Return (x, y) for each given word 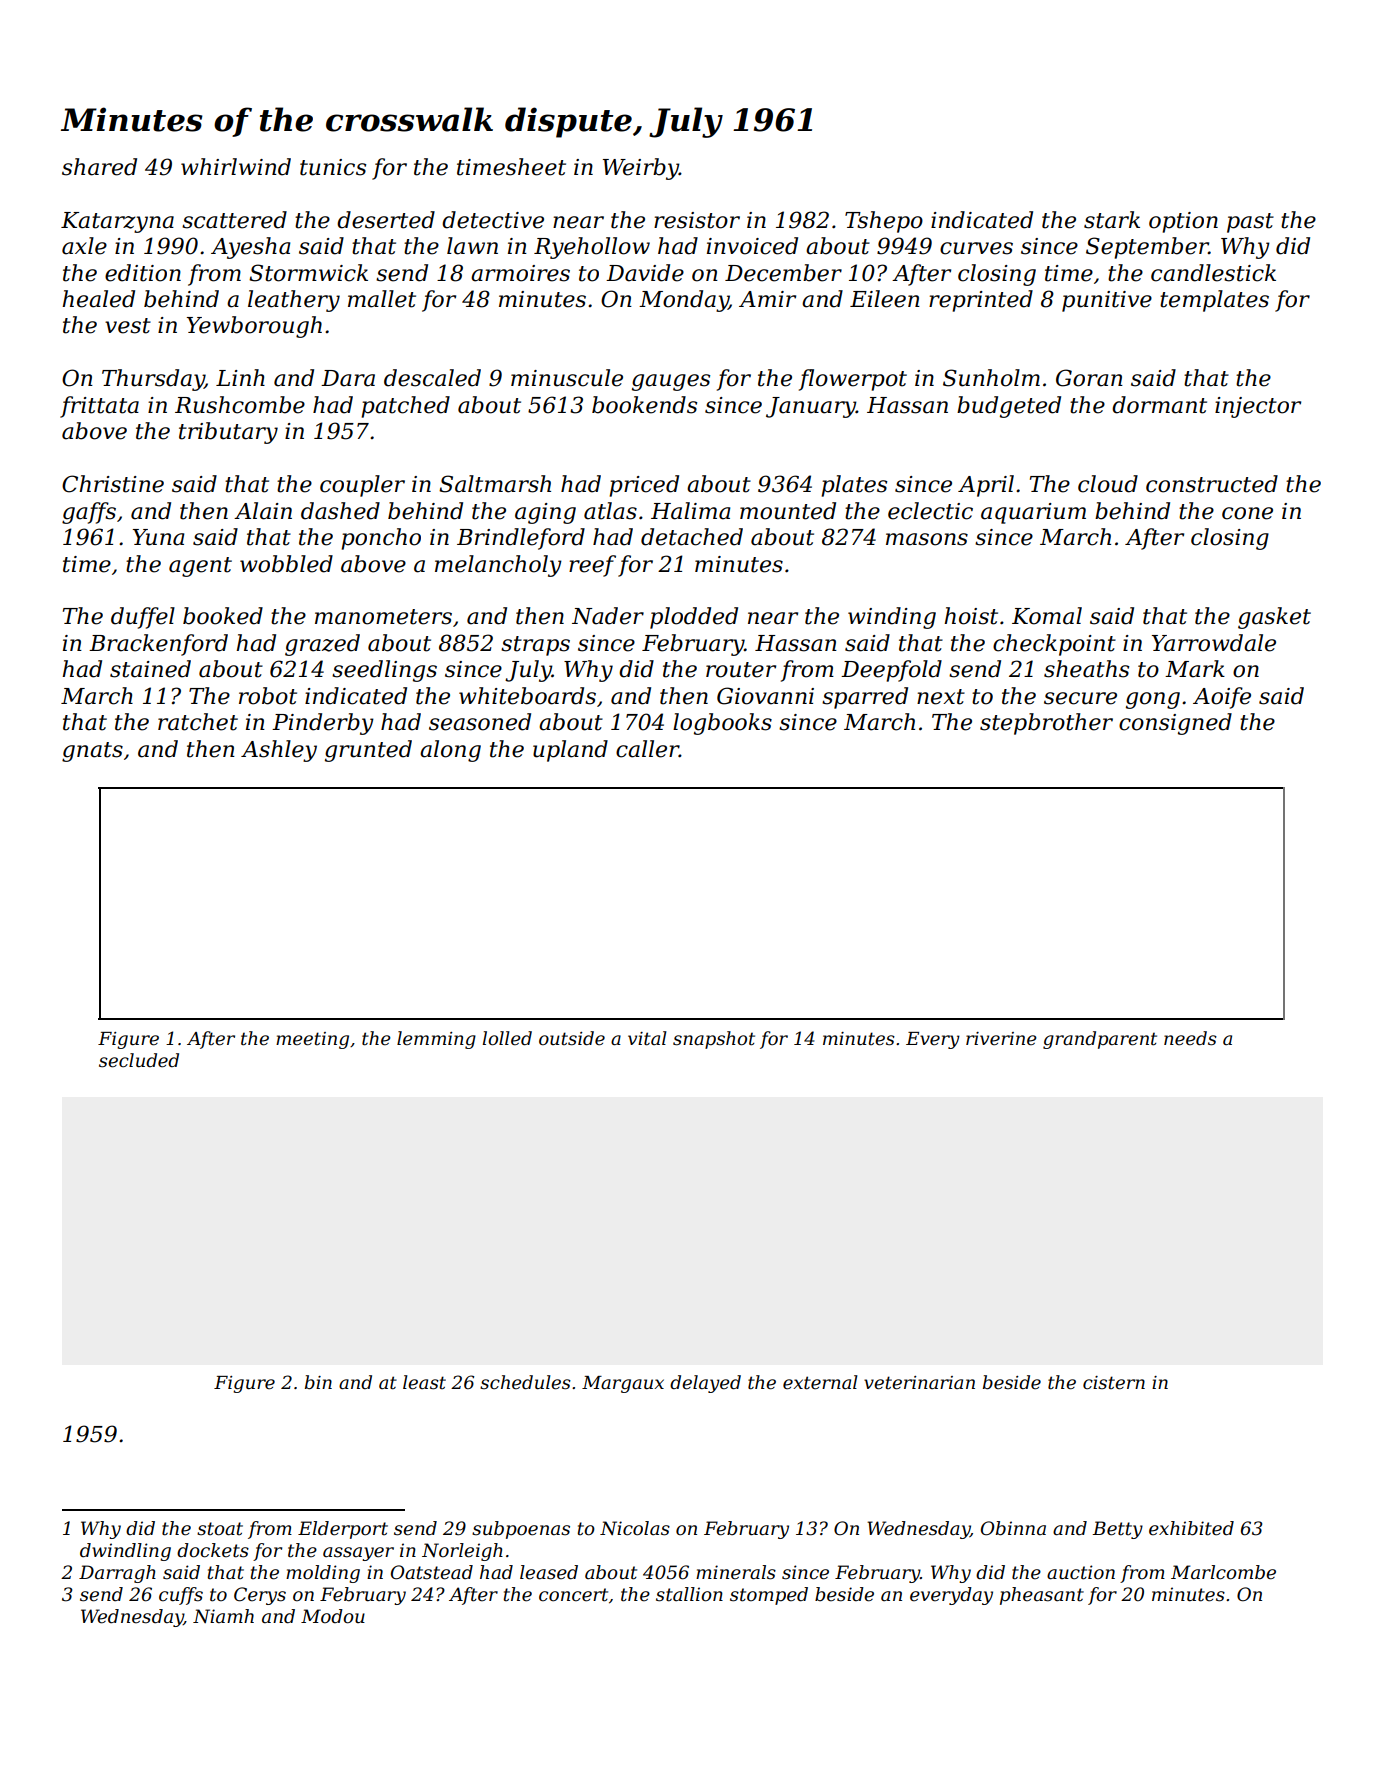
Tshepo (884, 222)
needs (1190, 1038)
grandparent (1100, 1040)
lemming (436, 1040)
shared (99, 167)
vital (647, 1038)
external (820, 1382)
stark (1112, 220)
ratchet (198, 722)
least (424, 1382)
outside (572, 1038)
